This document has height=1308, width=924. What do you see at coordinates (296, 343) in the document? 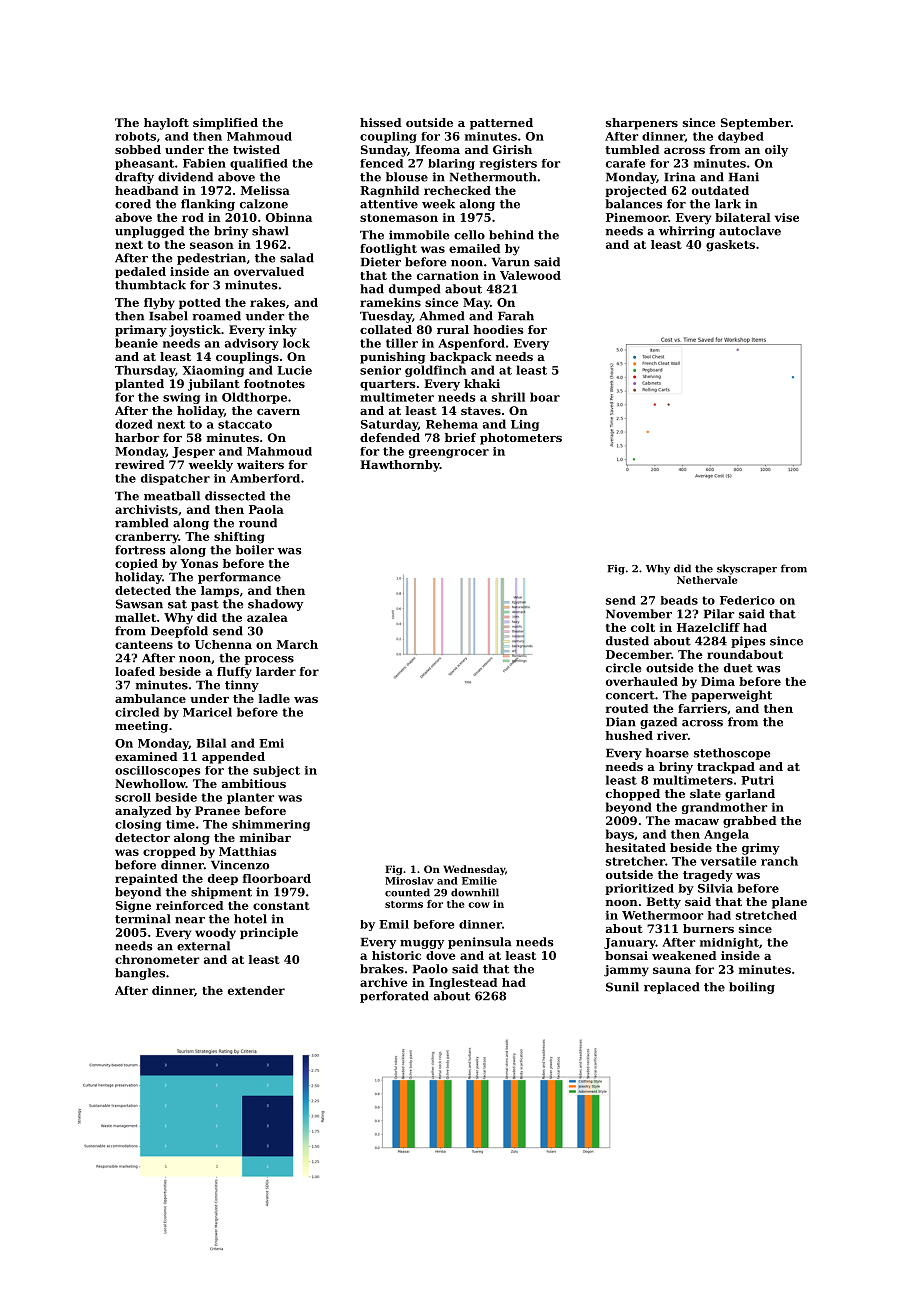
I see `lock` at bounding box center [296, 343].
